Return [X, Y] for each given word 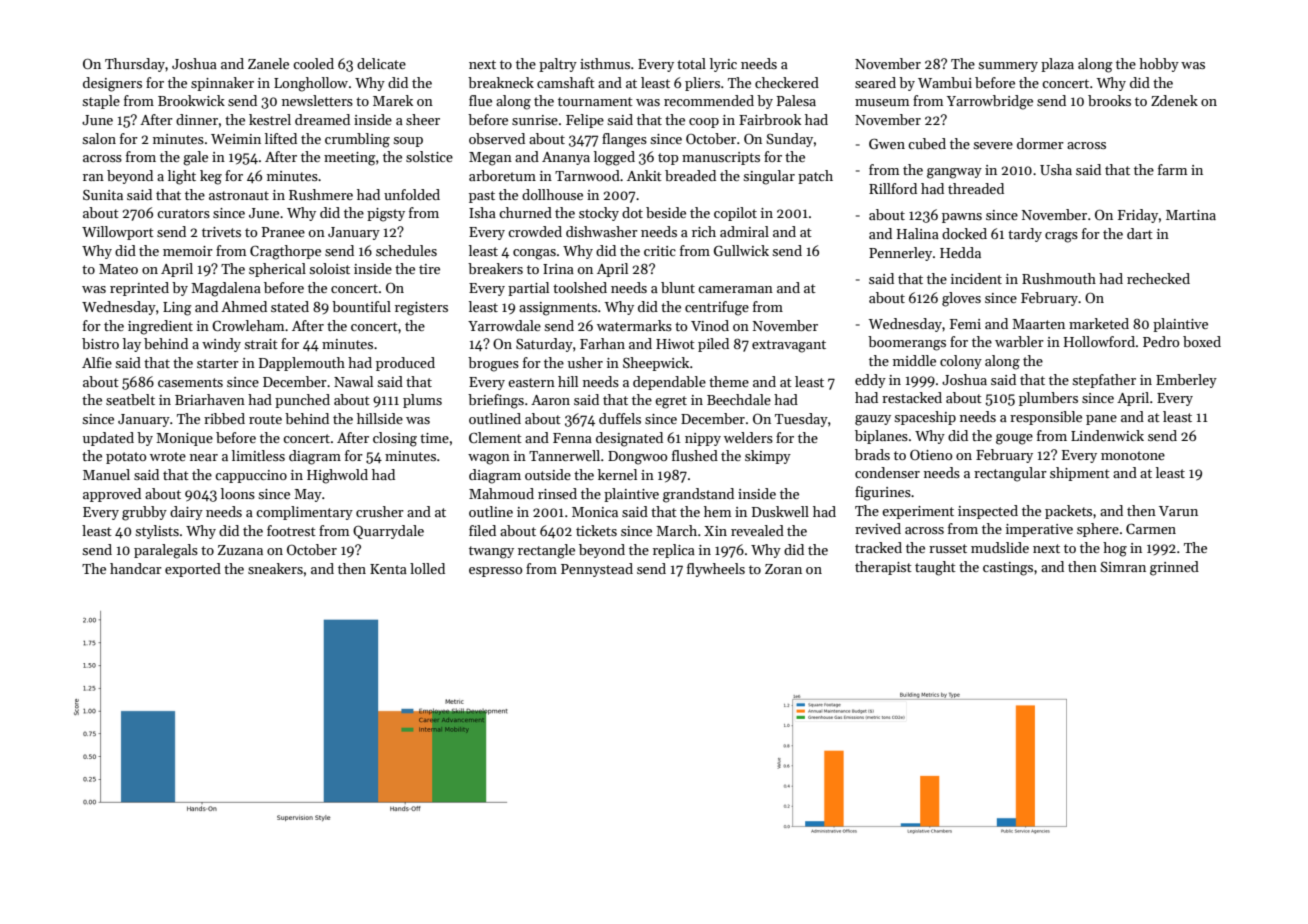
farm [1172, 169]
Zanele [268, 63]
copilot [735, 214]
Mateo [118, 269]
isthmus [605, 63]
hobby [1159, 65]
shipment [1080, 474]
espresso [495, 572]
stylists [157, 532]
